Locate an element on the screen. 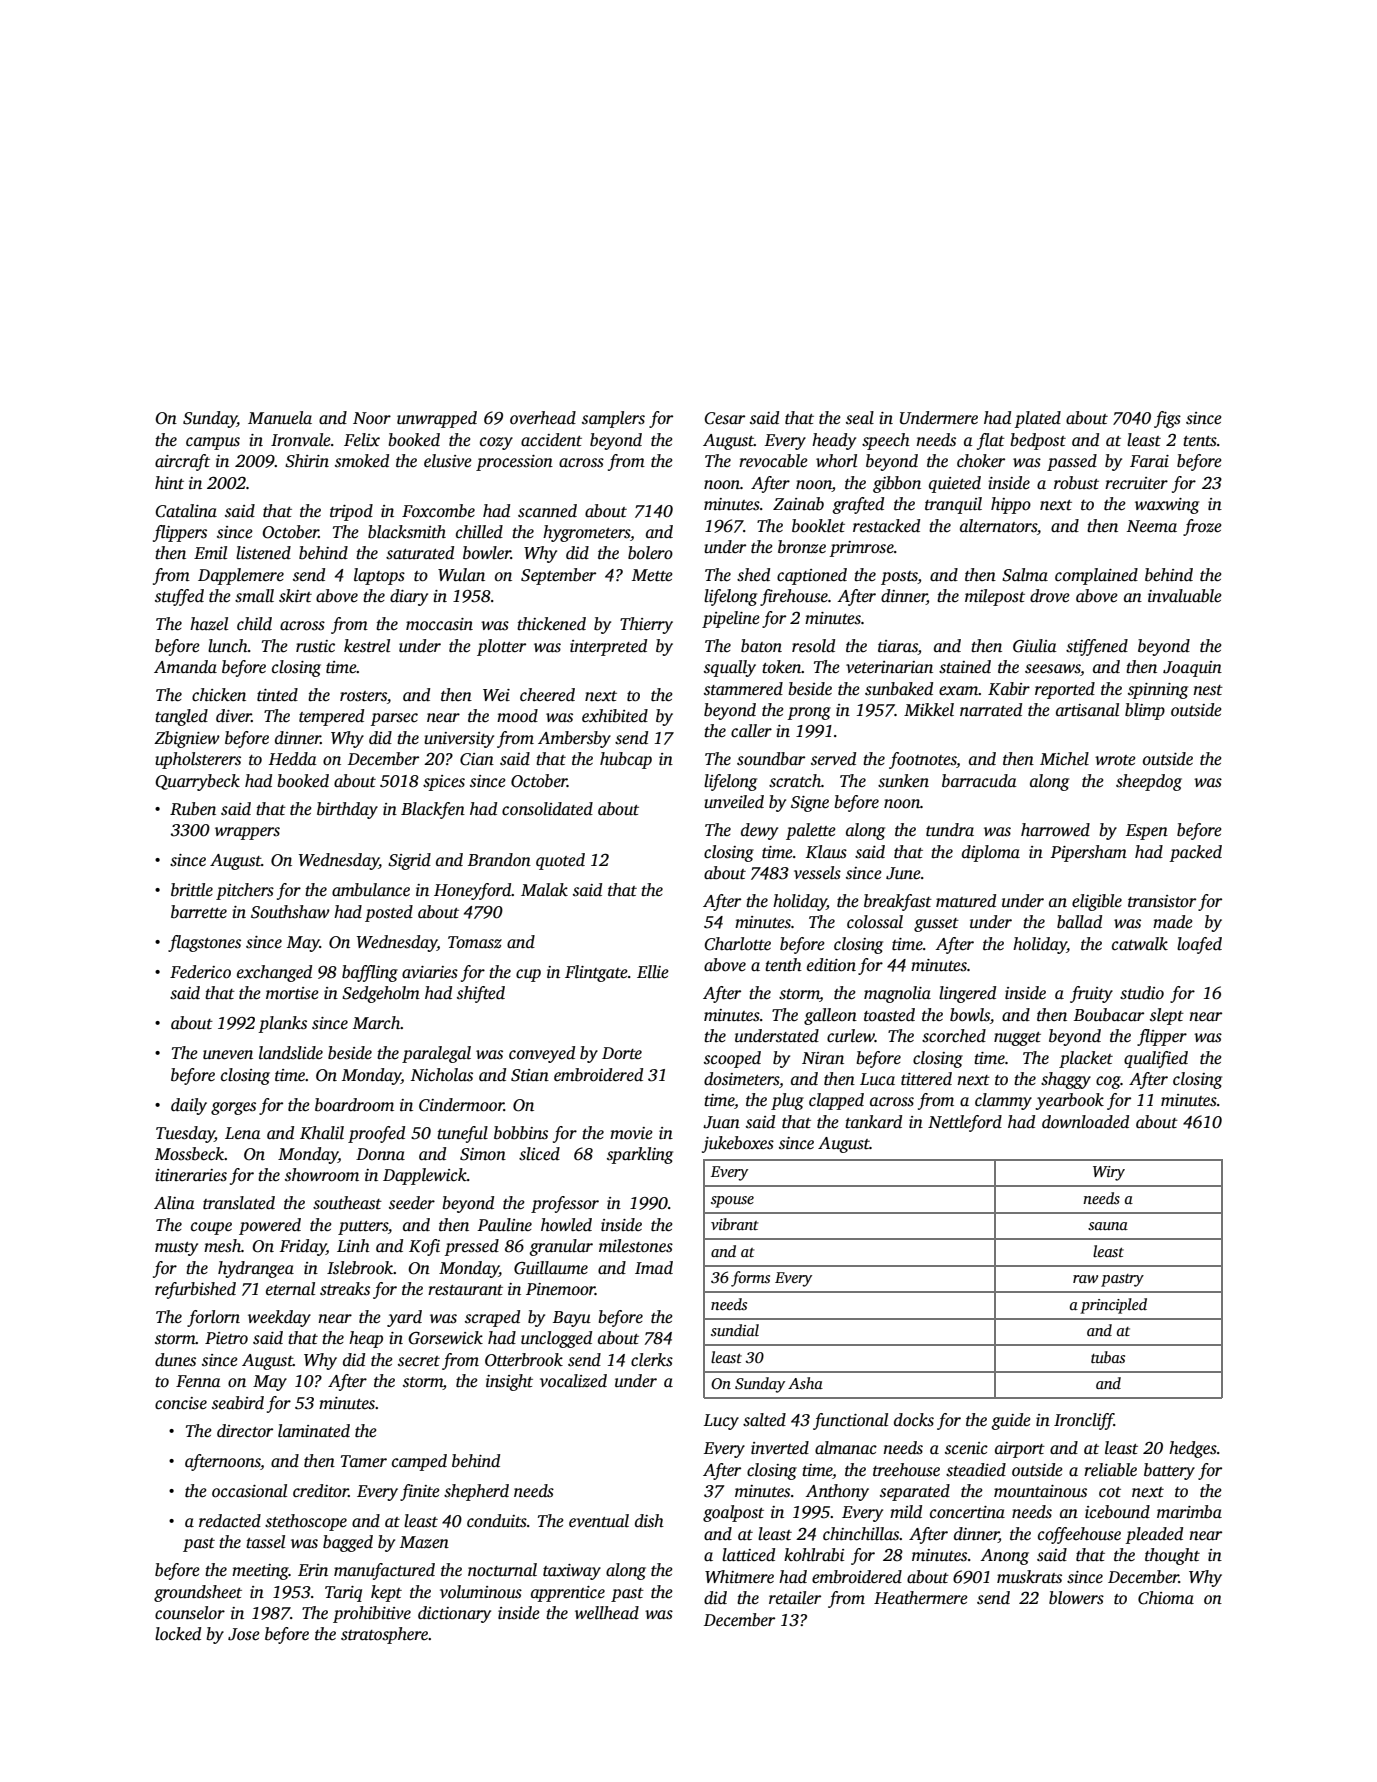 The width and height of the screenshot is (1377, 1782). Michel is located at coordinates (1064, 759).
